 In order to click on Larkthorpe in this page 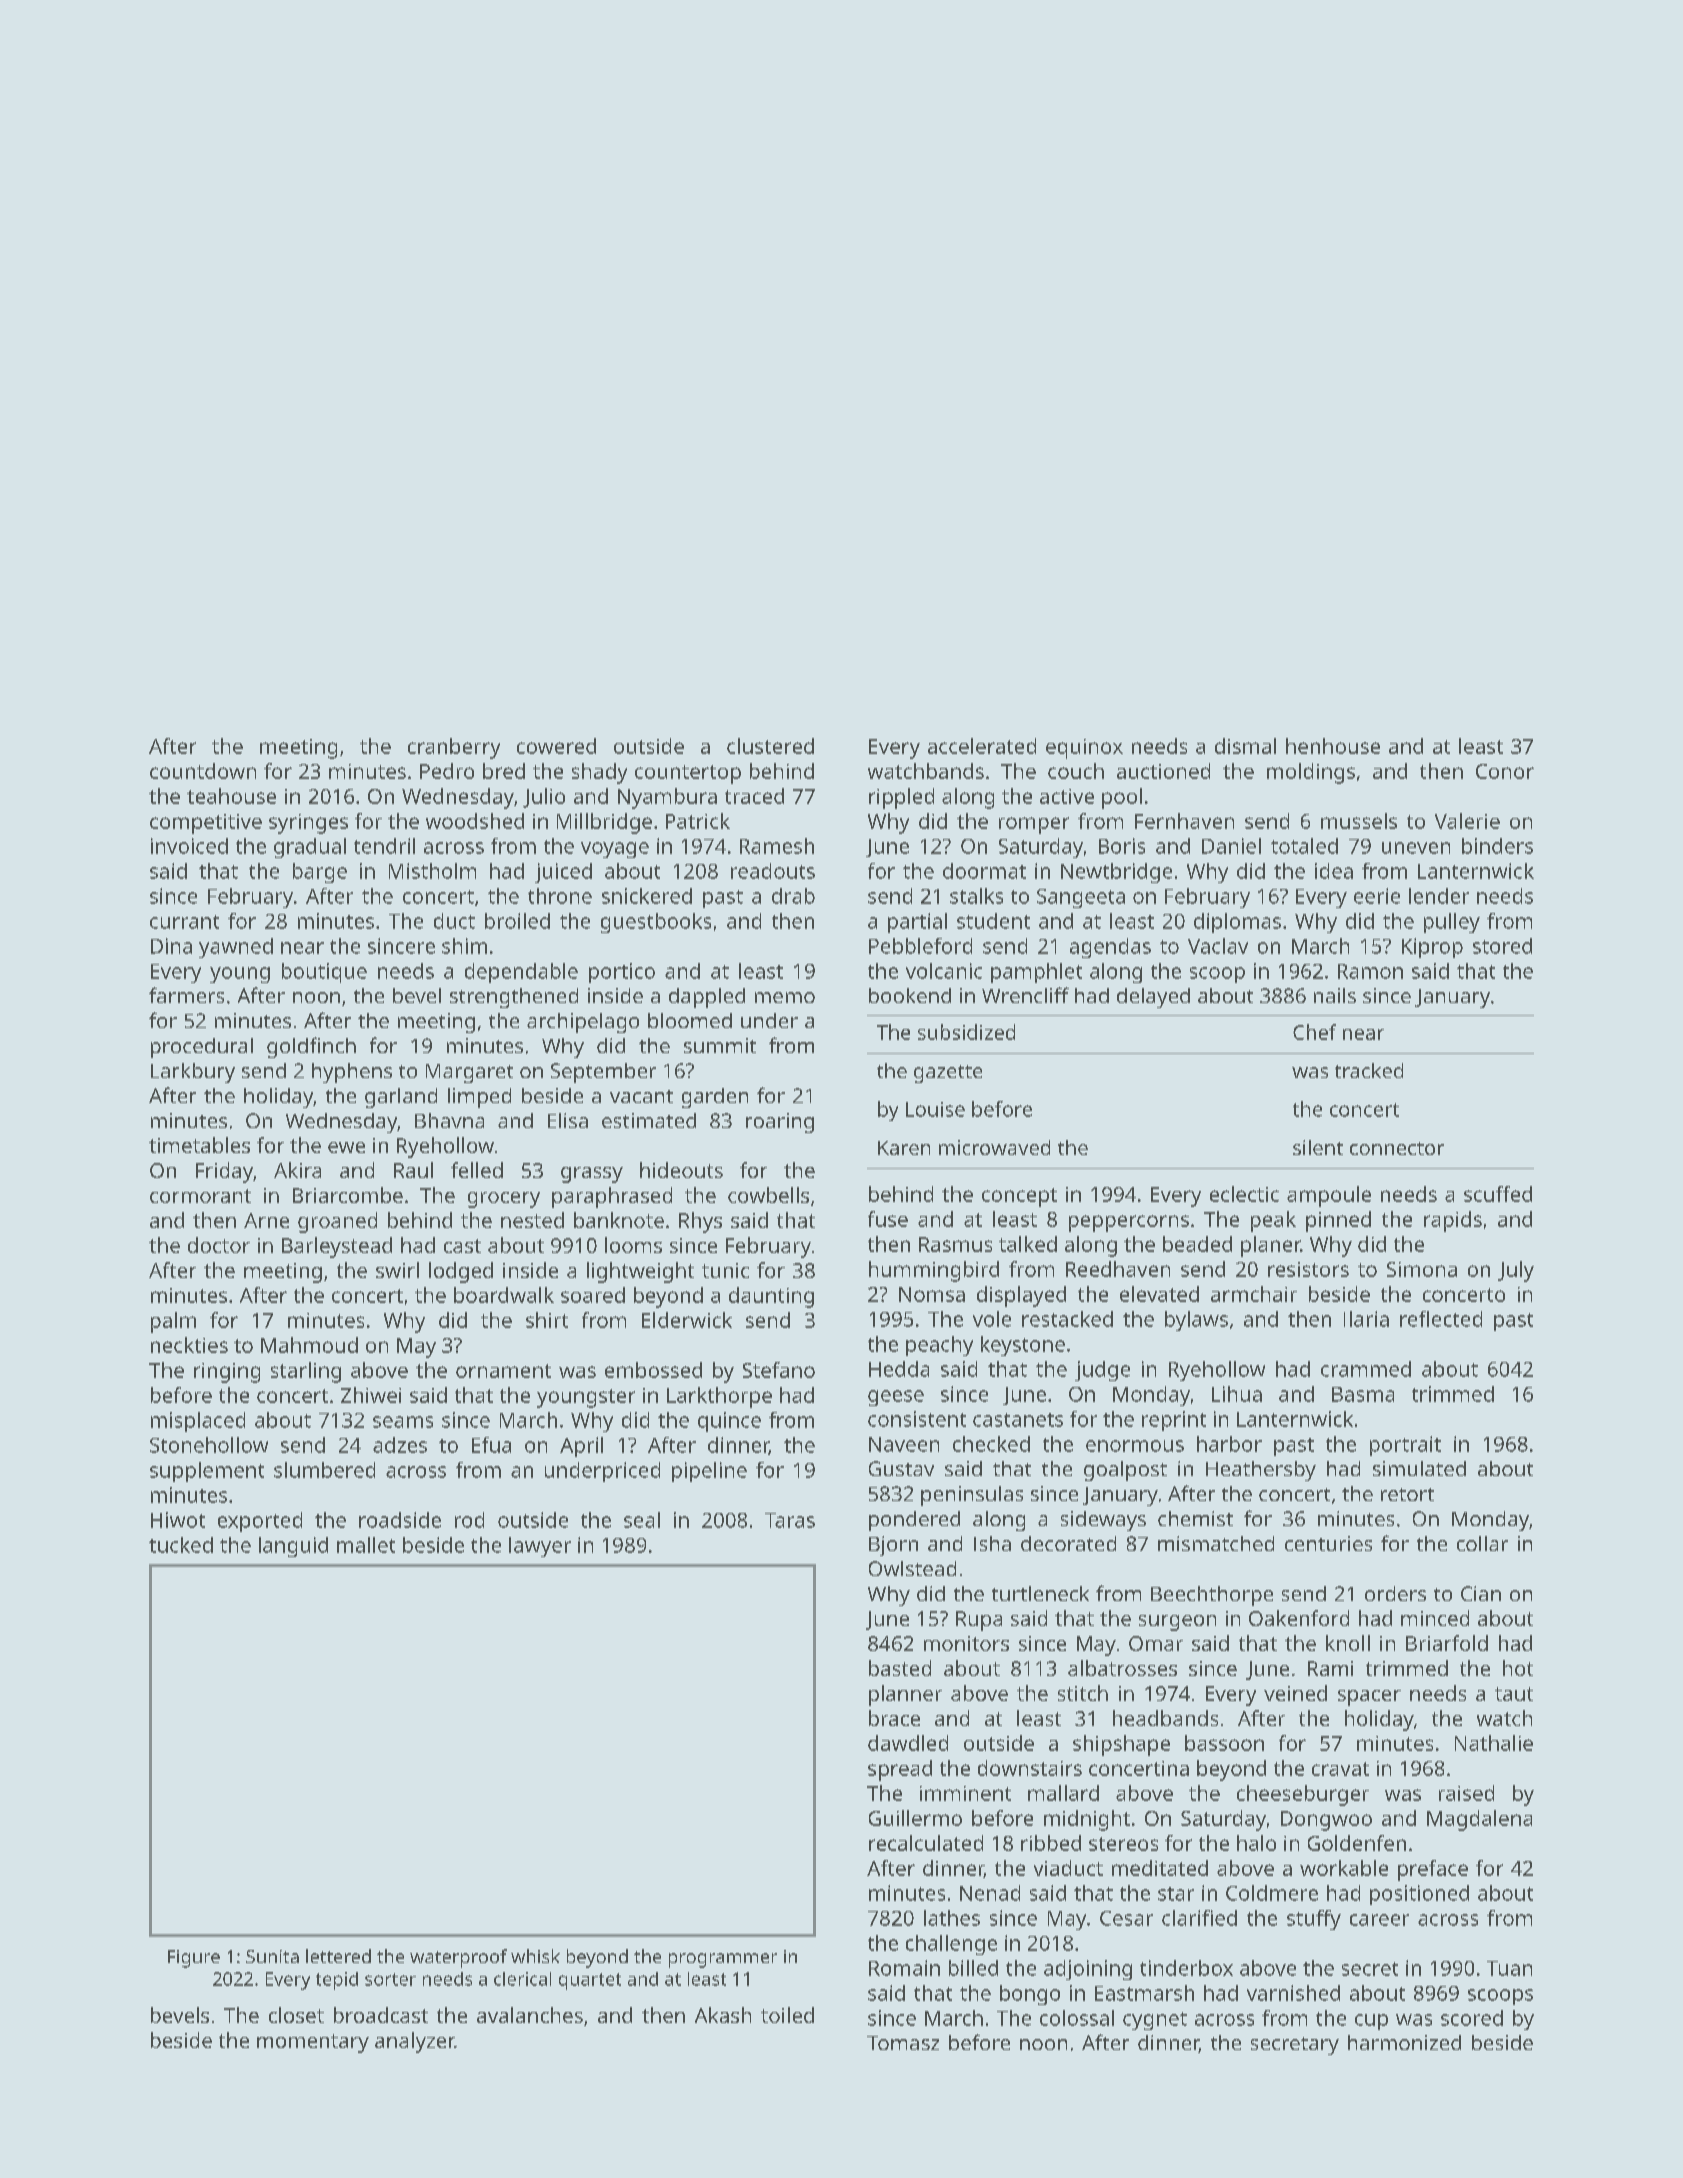, I will do `click(719, 1397)`.
